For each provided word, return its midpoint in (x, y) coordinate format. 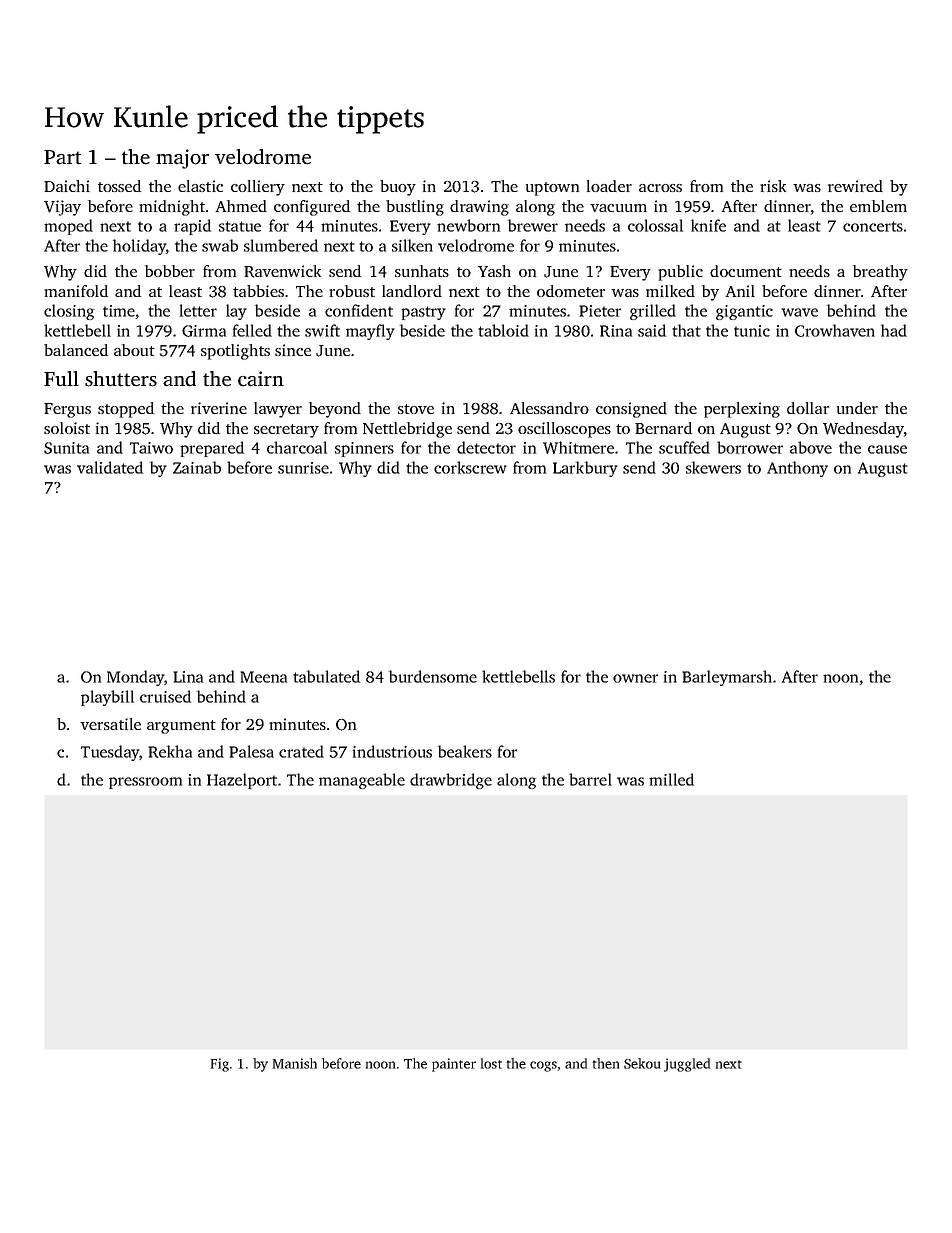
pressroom (145, 783)
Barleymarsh (727, 678)
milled (671, 779)
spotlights (235, 352)
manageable (362, 781)
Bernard (663, 428)
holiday (139, 247)
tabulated (326, 676)
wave (799, 312)
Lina (188, 677)
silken (412, 245)
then (606, 1063)
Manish (295, 1063)
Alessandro (549, 408)
